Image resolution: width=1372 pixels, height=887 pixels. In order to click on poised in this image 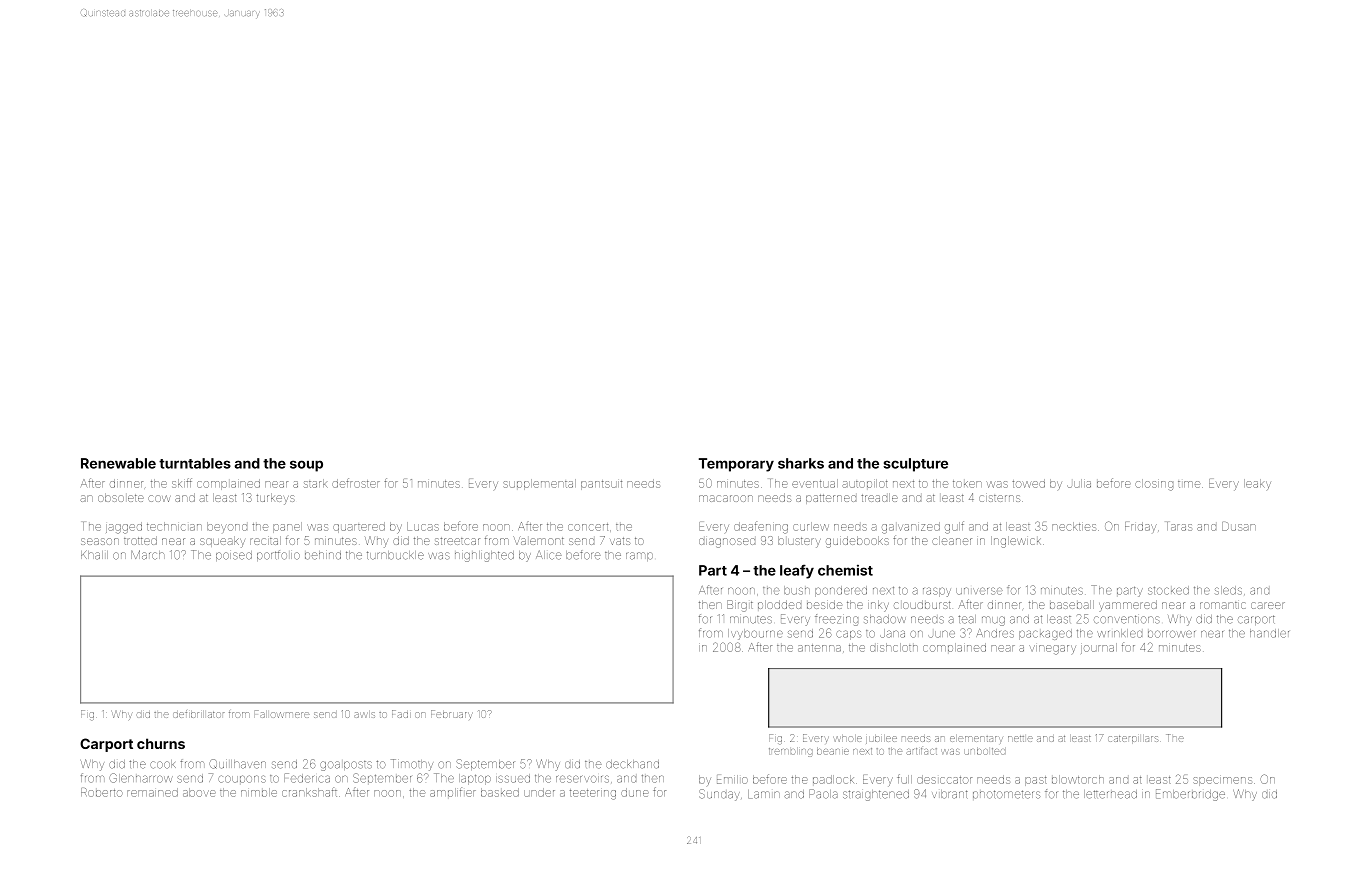, I will do `click(234, 556)`.
